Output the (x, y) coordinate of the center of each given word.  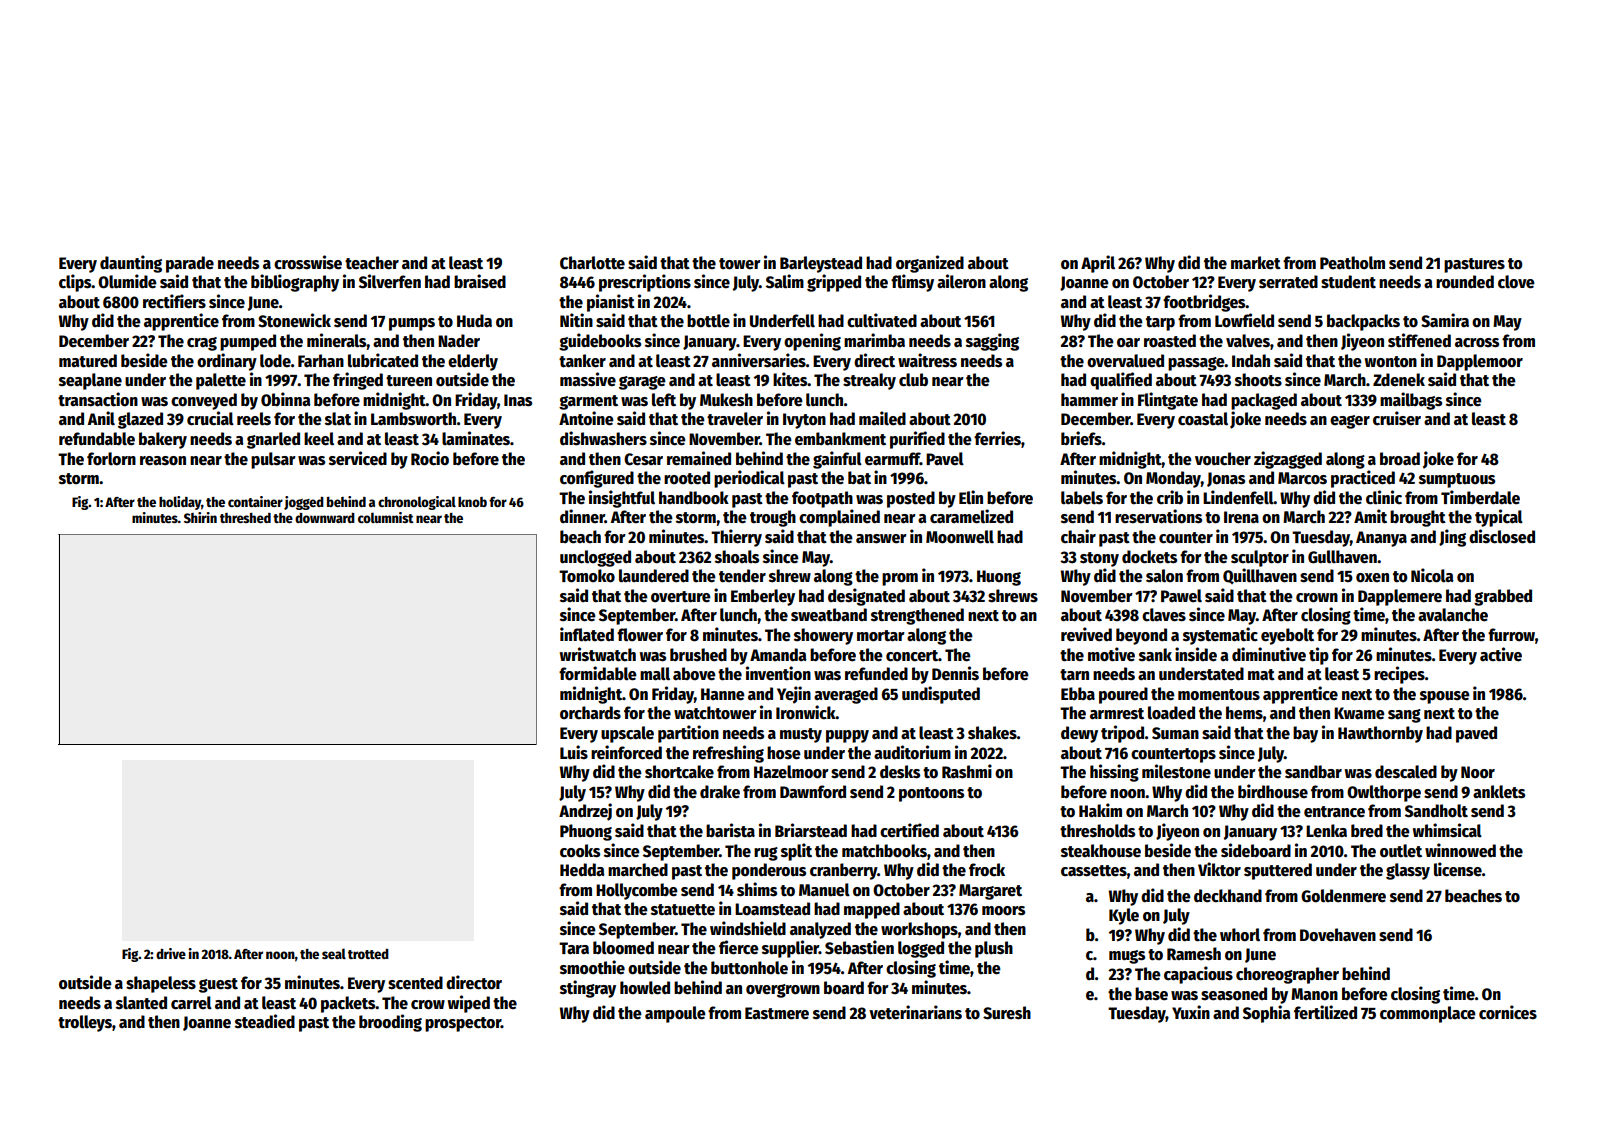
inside (1196, 654)
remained (699, 458)
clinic (1384, 497)
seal (334, 953)
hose (784, 753)
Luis (574, 752)
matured (88, 361)
